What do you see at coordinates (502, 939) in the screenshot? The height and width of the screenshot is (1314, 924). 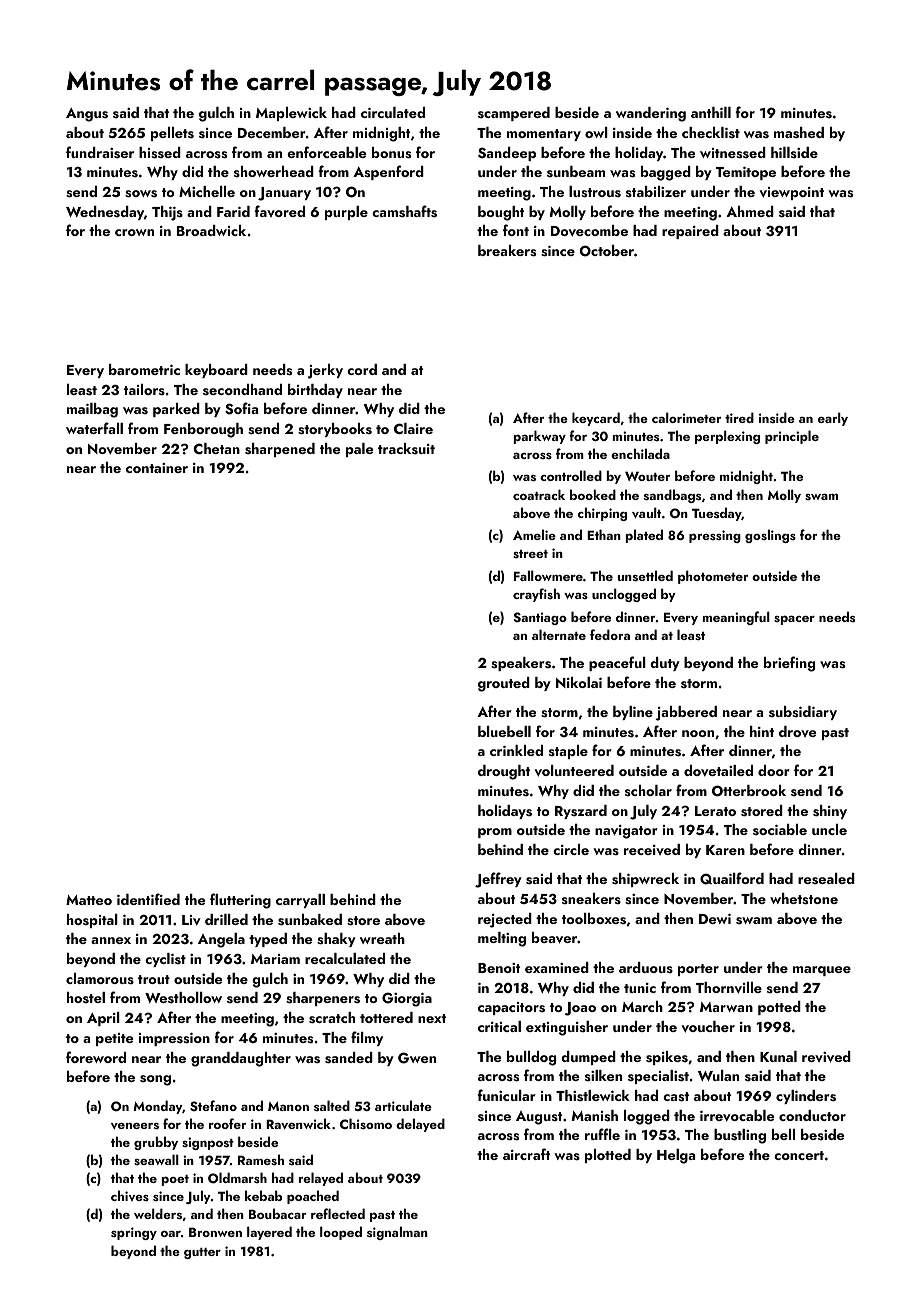 I see `melting` at bounding box center [502, 939].
